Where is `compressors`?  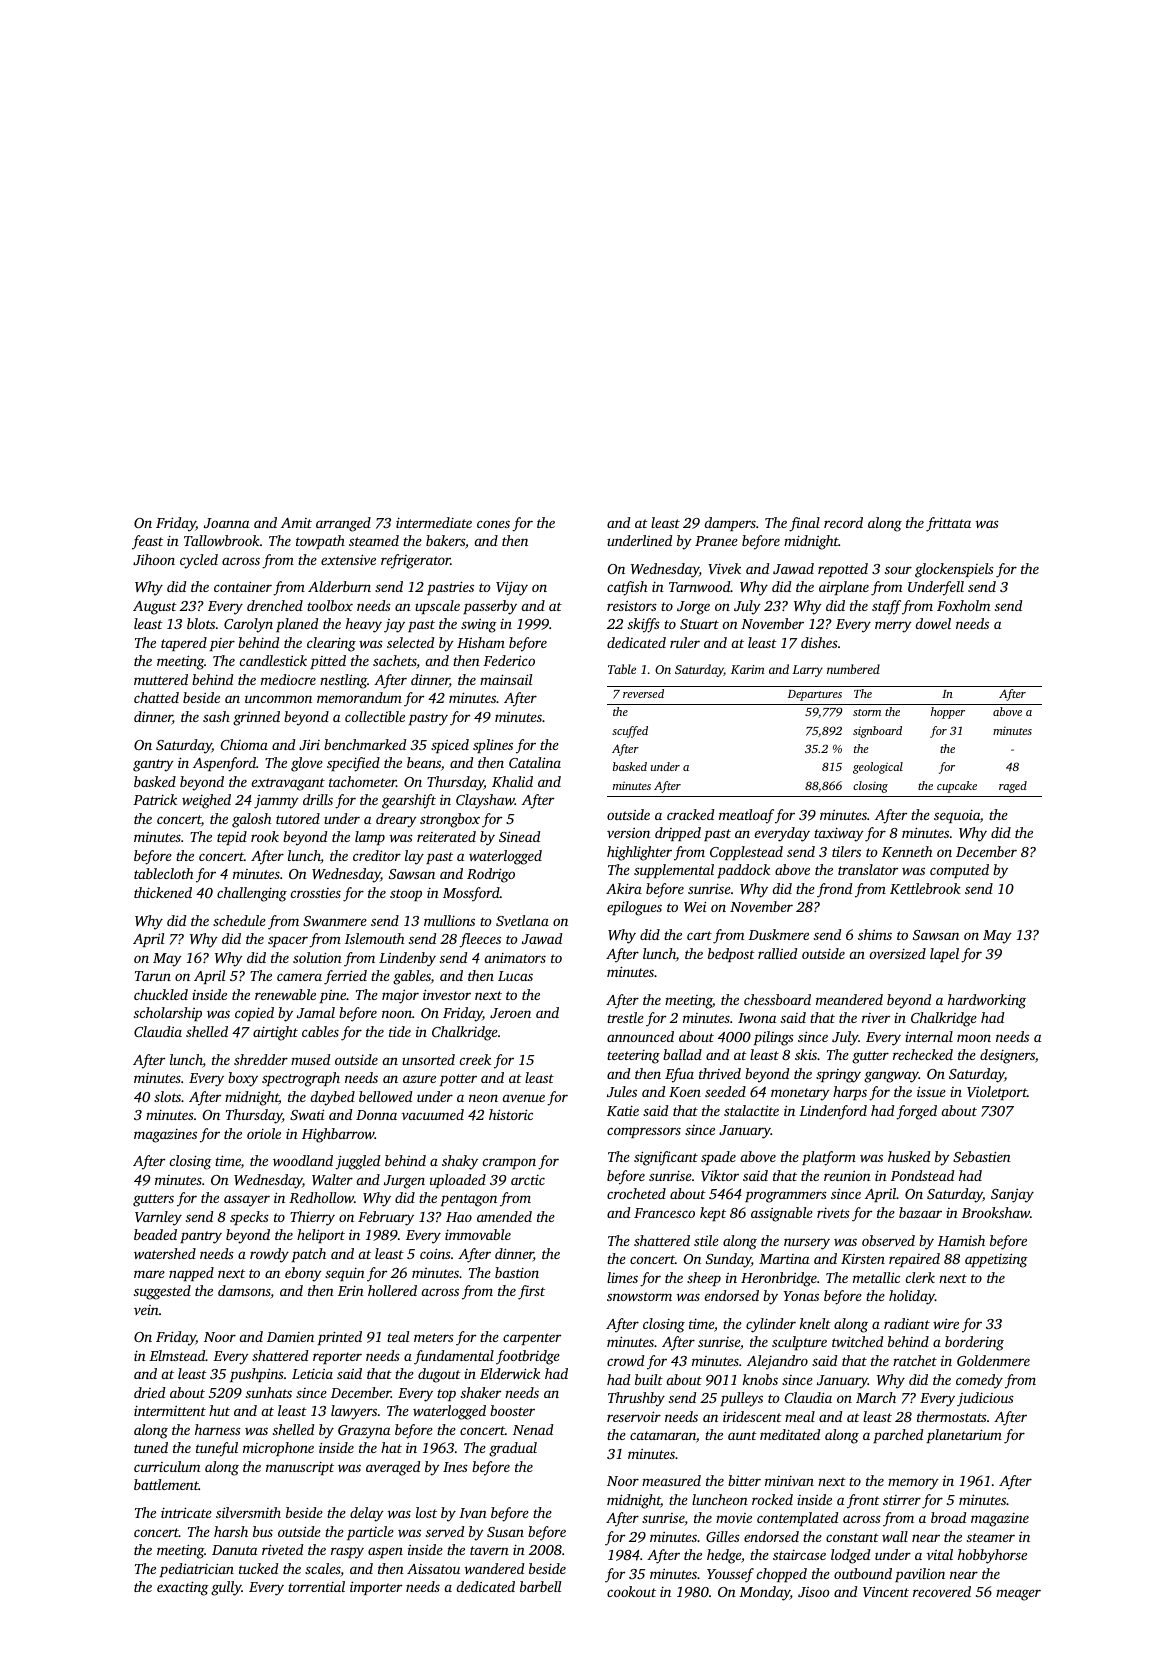
compressors is located at coordinates (644, 1132).
